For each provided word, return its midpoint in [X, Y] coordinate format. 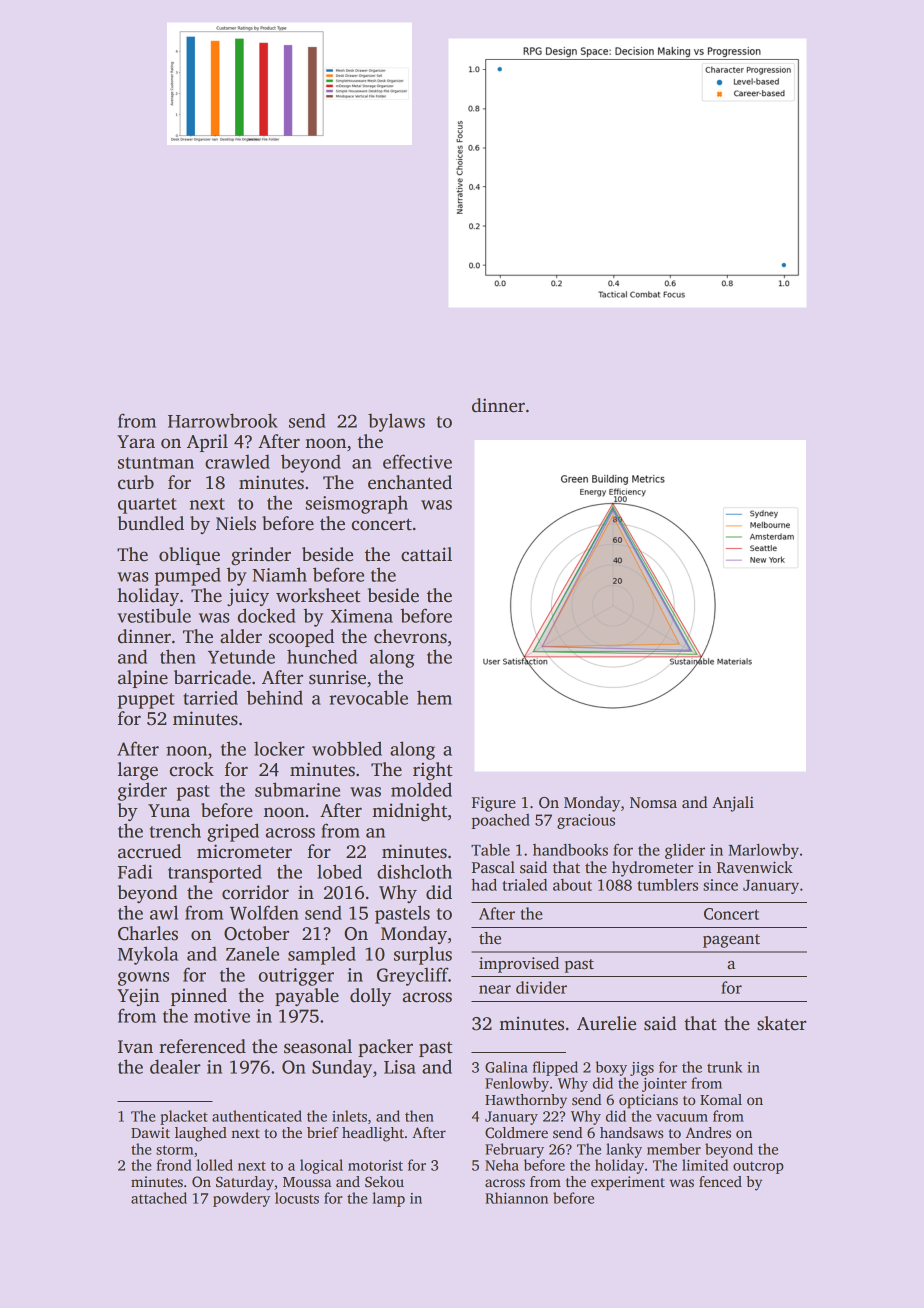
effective [417, 461]
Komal [721, 1099]
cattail [426, 554]
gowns [143, 979]
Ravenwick [755, 867]
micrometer [244, 851]
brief [323, 1132]
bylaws [396, 422]
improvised [519, 965]
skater [782, 1023]
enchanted [410, 482]
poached [501, 821]
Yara [136, 442]
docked [267, 615]
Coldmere [516, 1132]
